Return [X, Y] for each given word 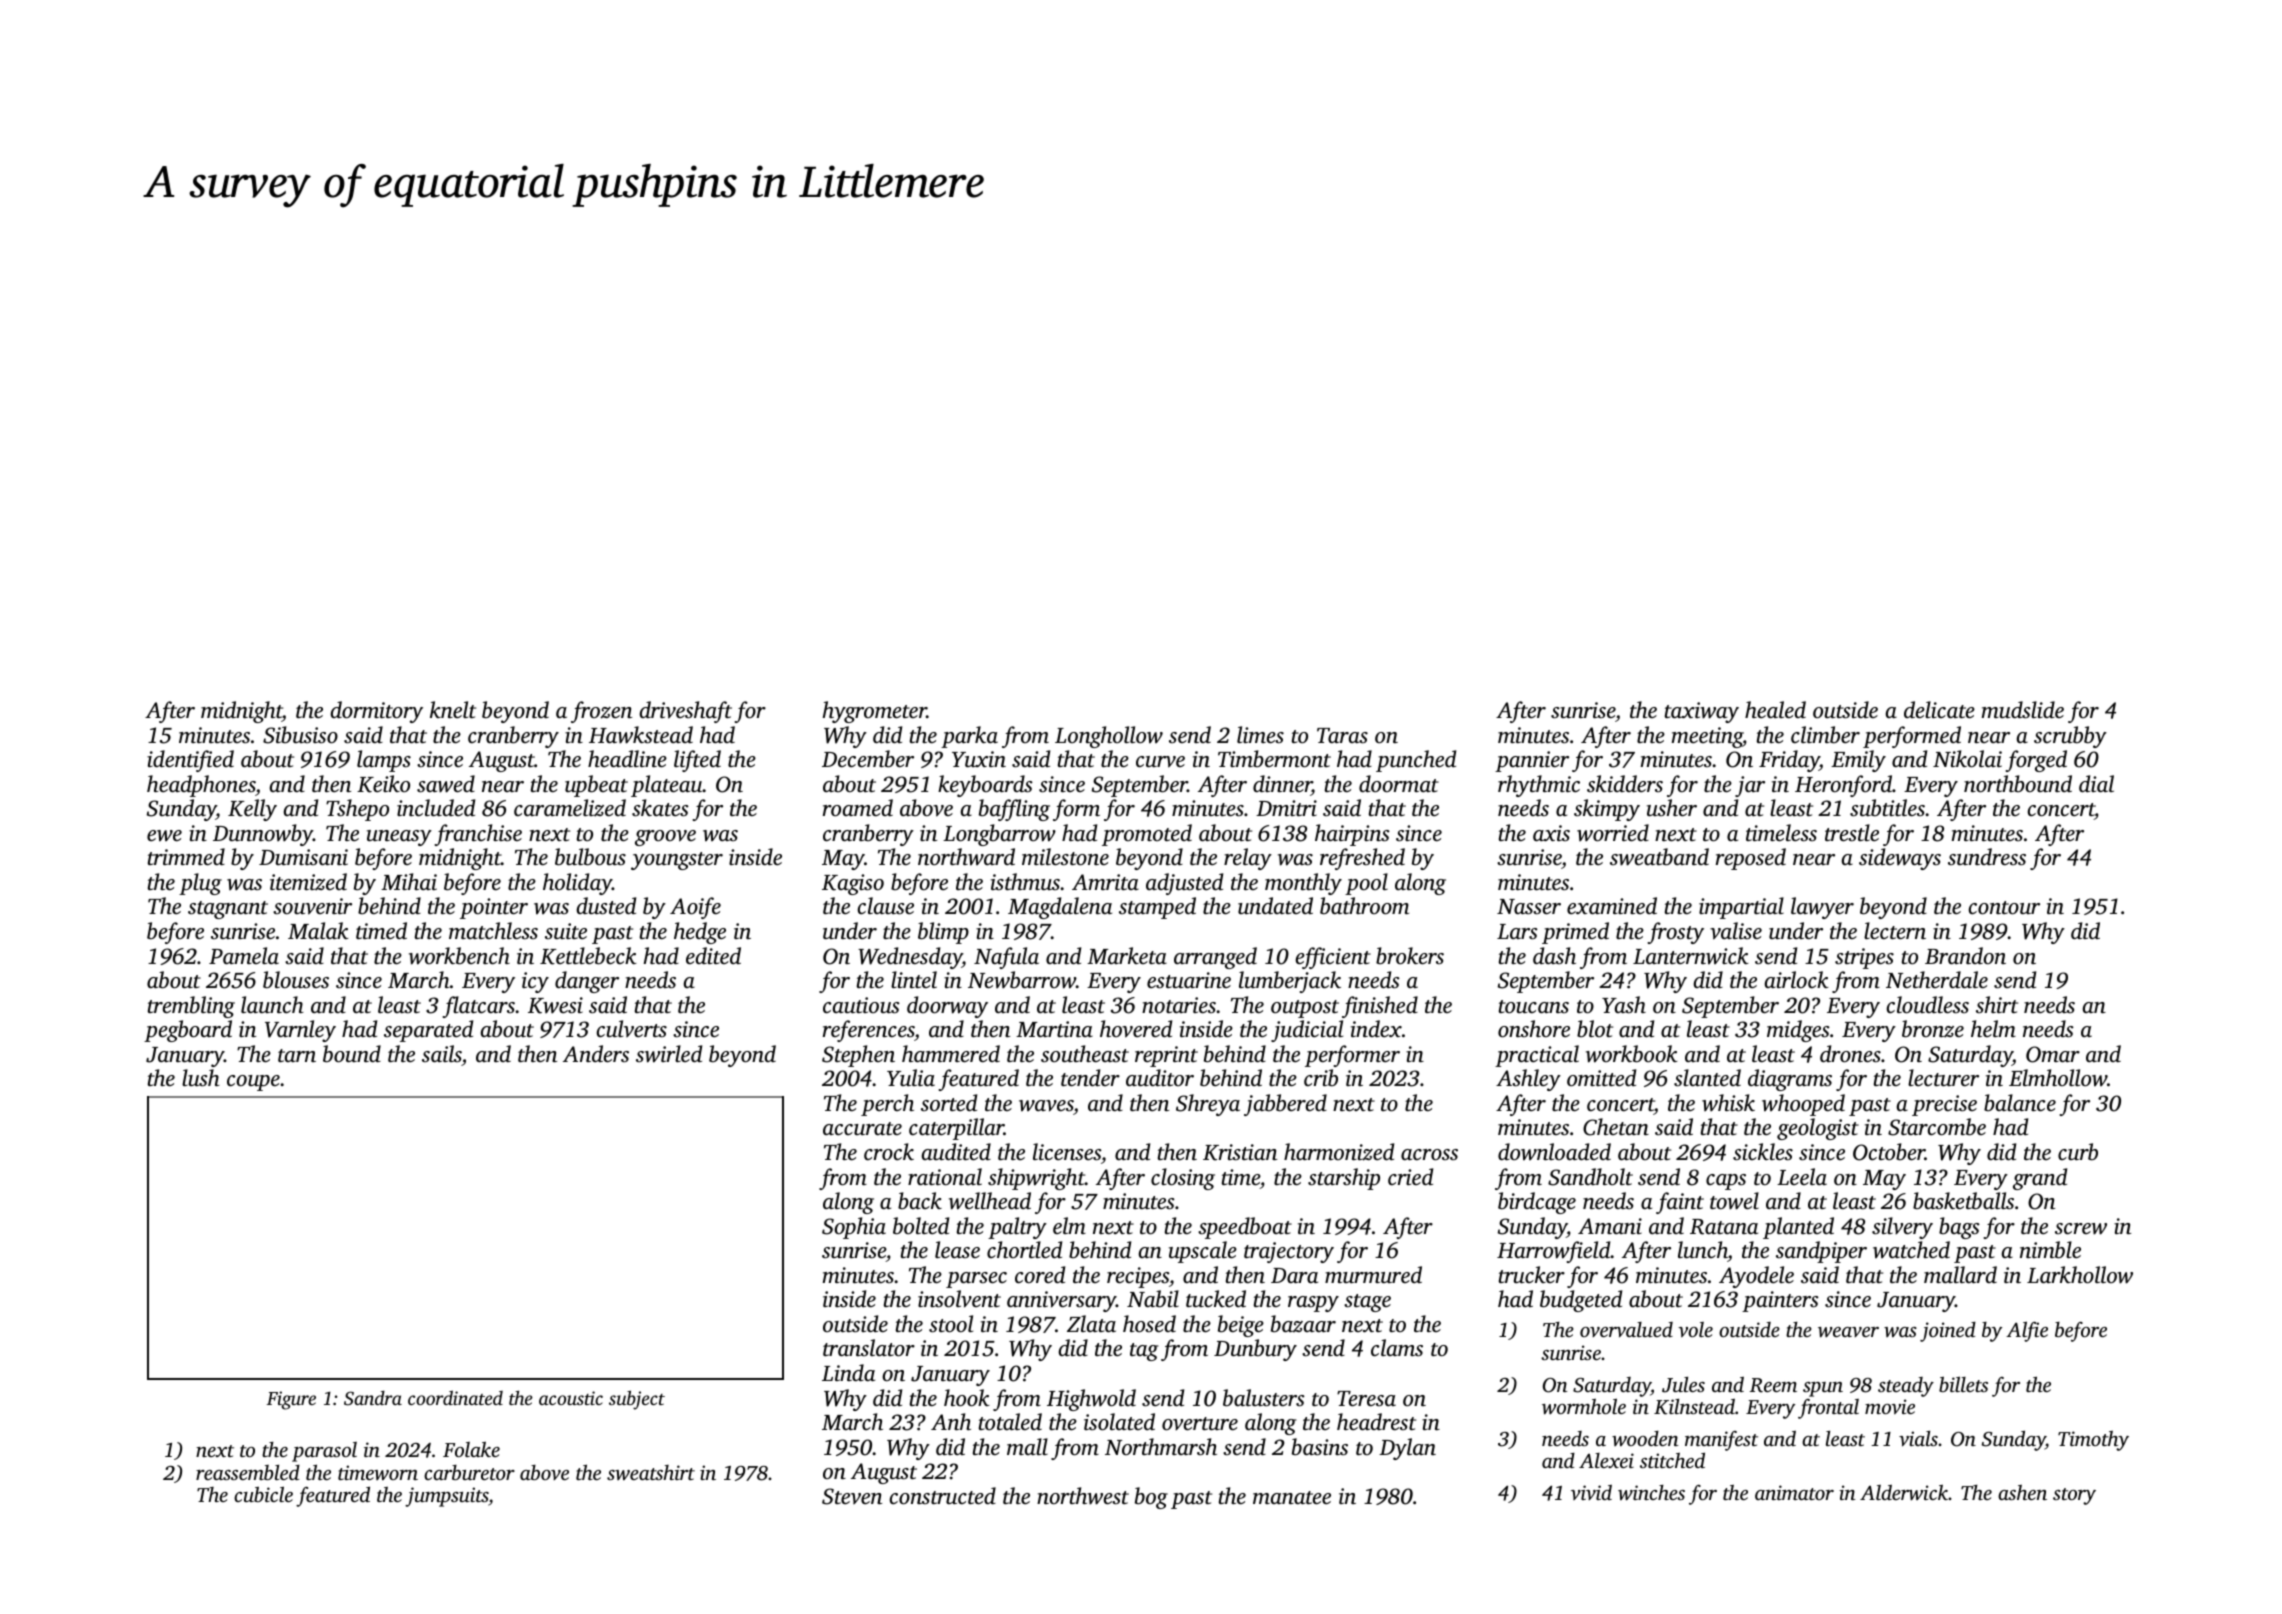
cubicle [263, 1494]
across [1429, 1155]
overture [1200, 1424]
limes [1260, 735]
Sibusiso [300, 735]
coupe [253, 1083]
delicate [1939, 710]
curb [2078, 1152]
